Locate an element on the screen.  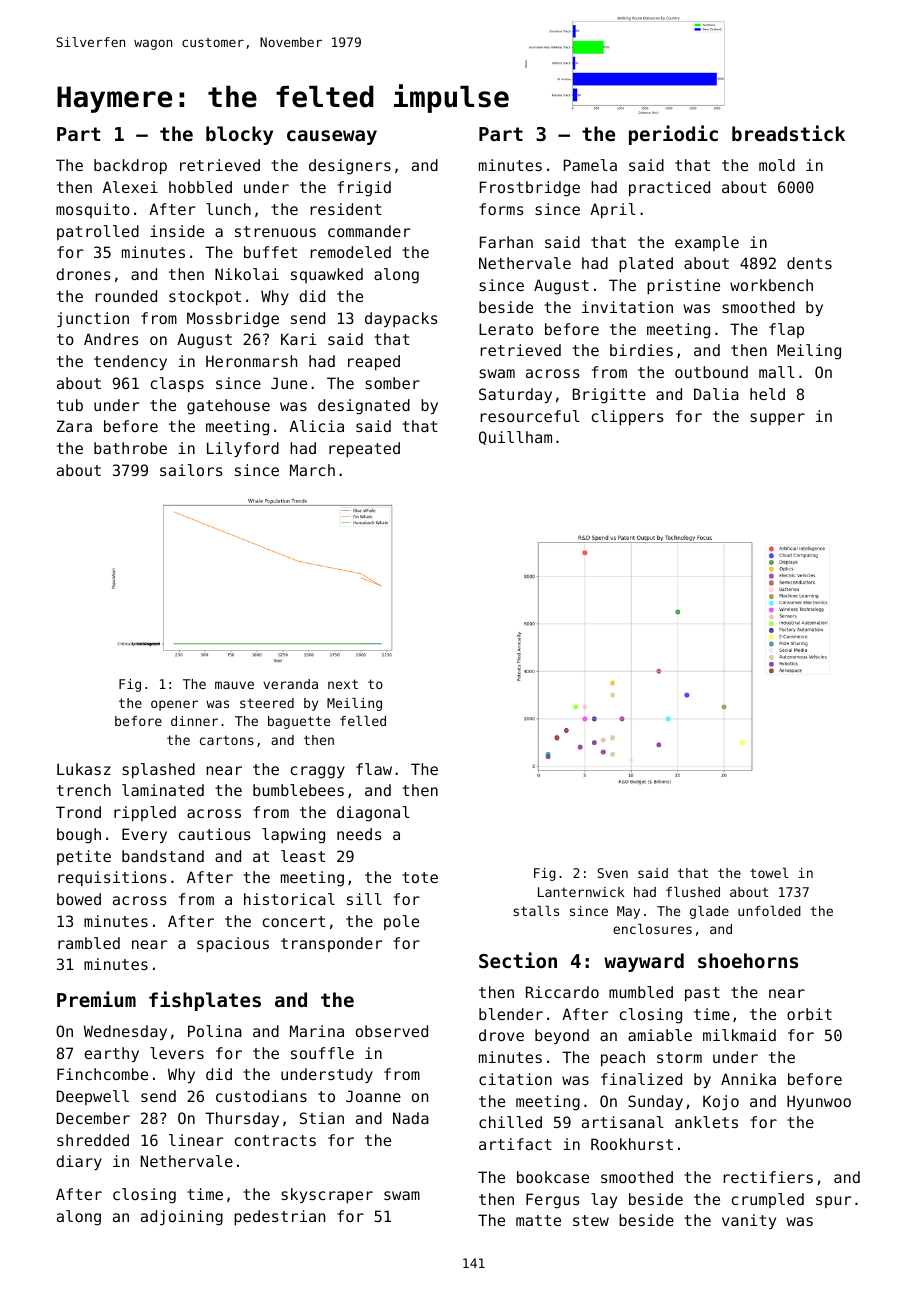
lapwing is located at coordinates (293, 836).
